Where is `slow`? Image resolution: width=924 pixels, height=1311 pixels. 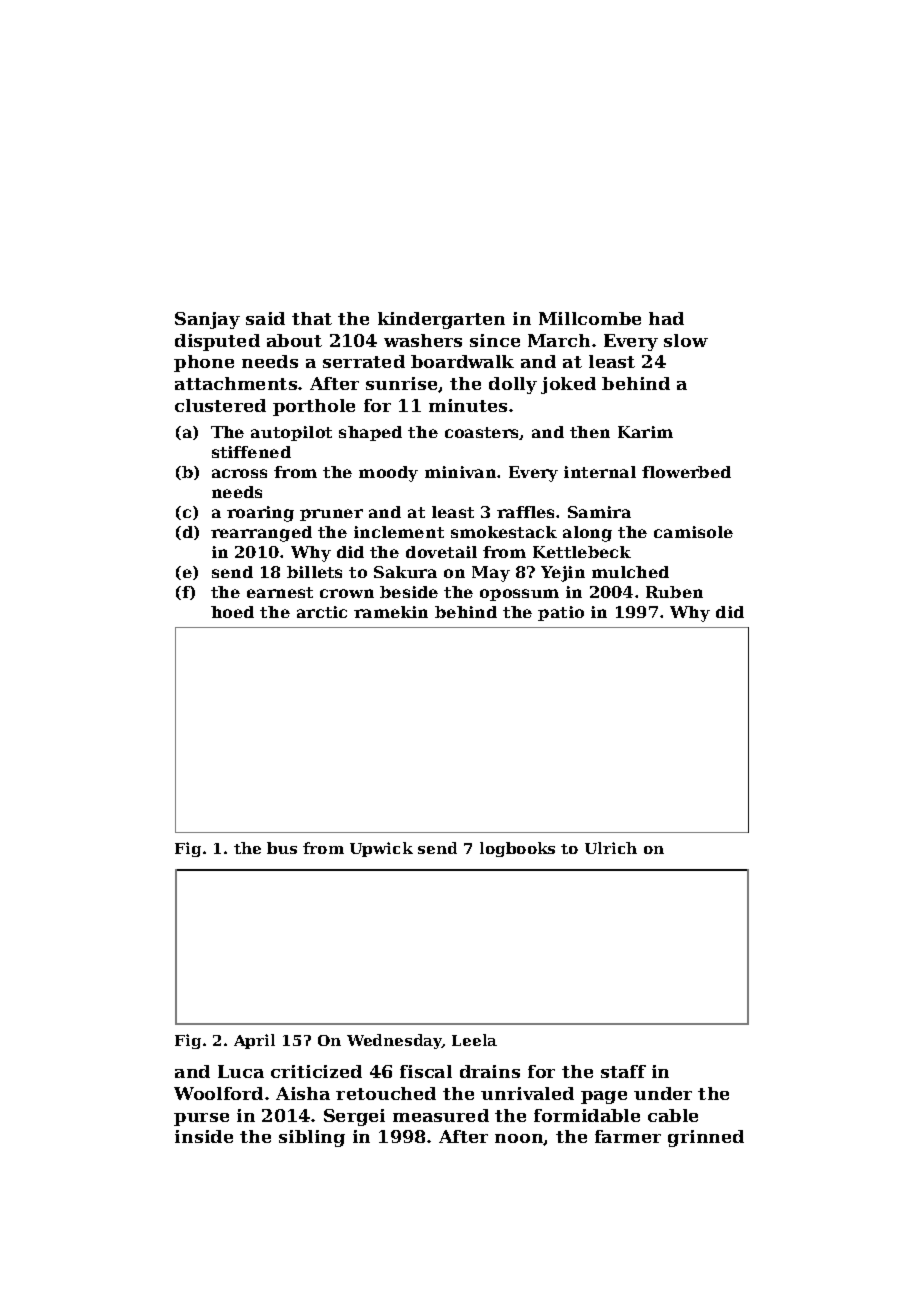
slow is located at coordinates (686, 340).
